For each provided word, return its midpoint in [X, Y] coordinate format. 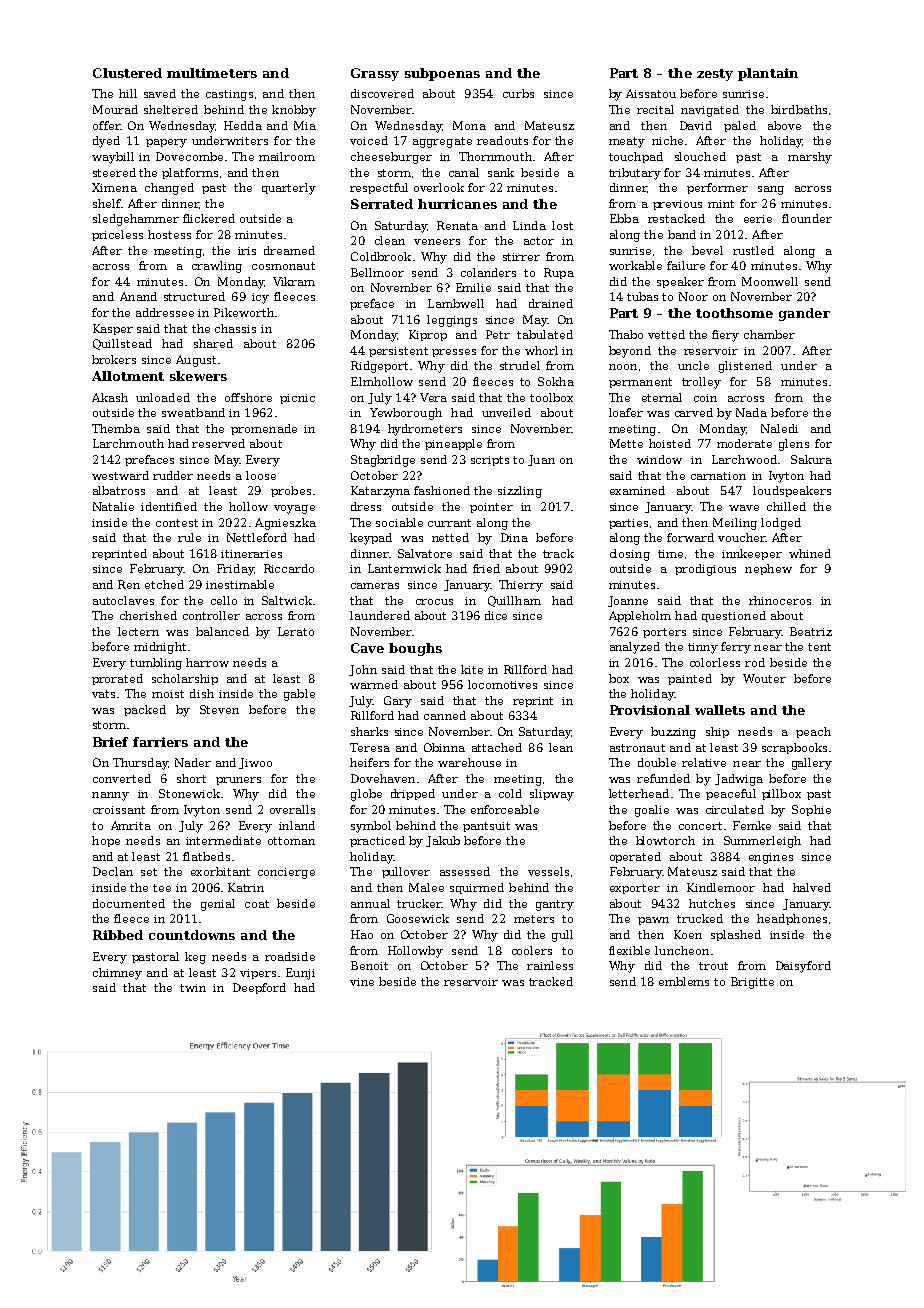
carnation [718, 476]
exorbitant [220, 871]
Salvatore [425, 553]
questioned [734, 616]
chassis [235, 328]
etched [164, 584]
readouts [502, 140]
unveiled [506, 412]
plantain [768, 74]
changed [169, 189]
